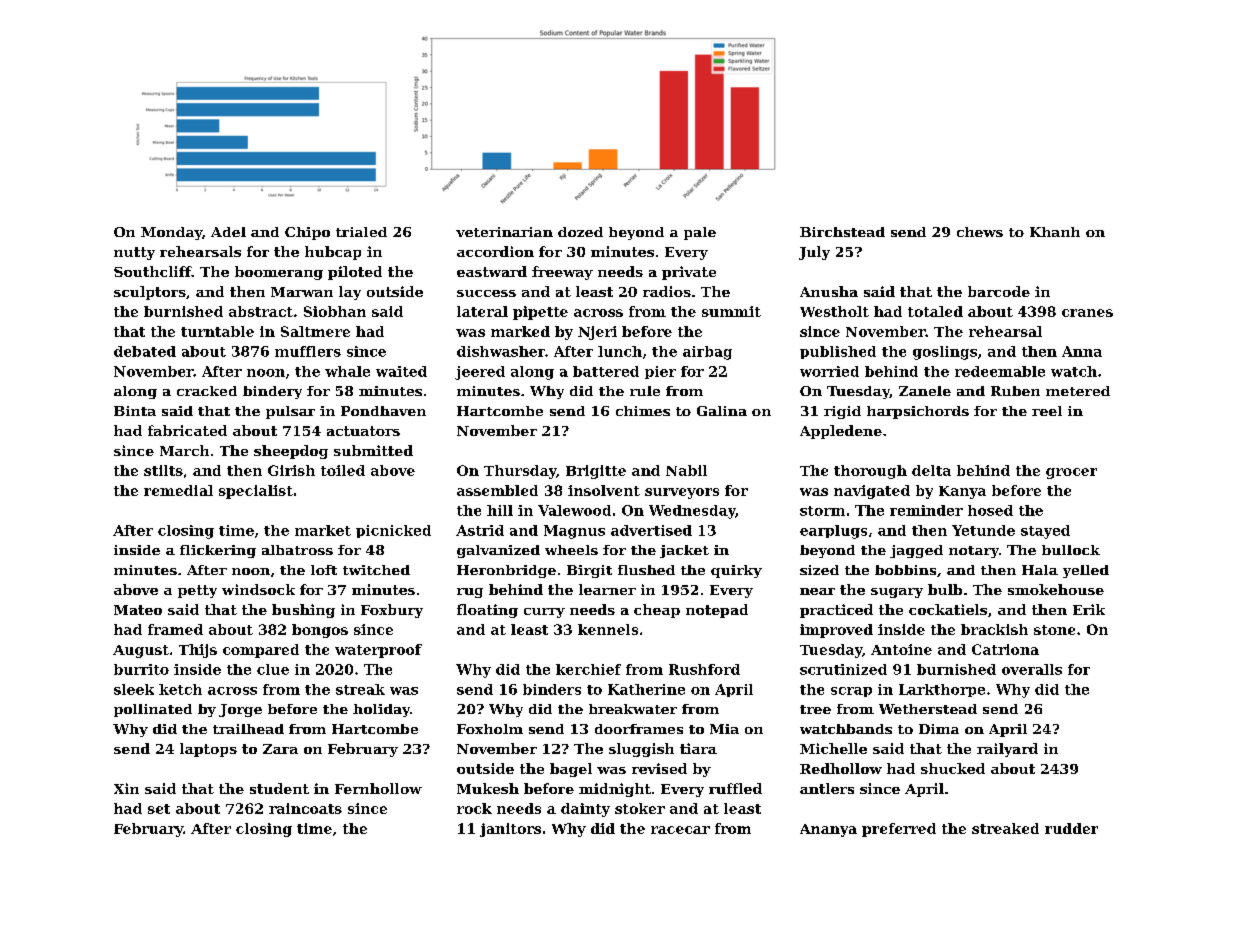 The image size is (1233, 952). What do you see at coordinates (643, 411) in the page?
I see `chimes` at bounding box center [643, 411].
